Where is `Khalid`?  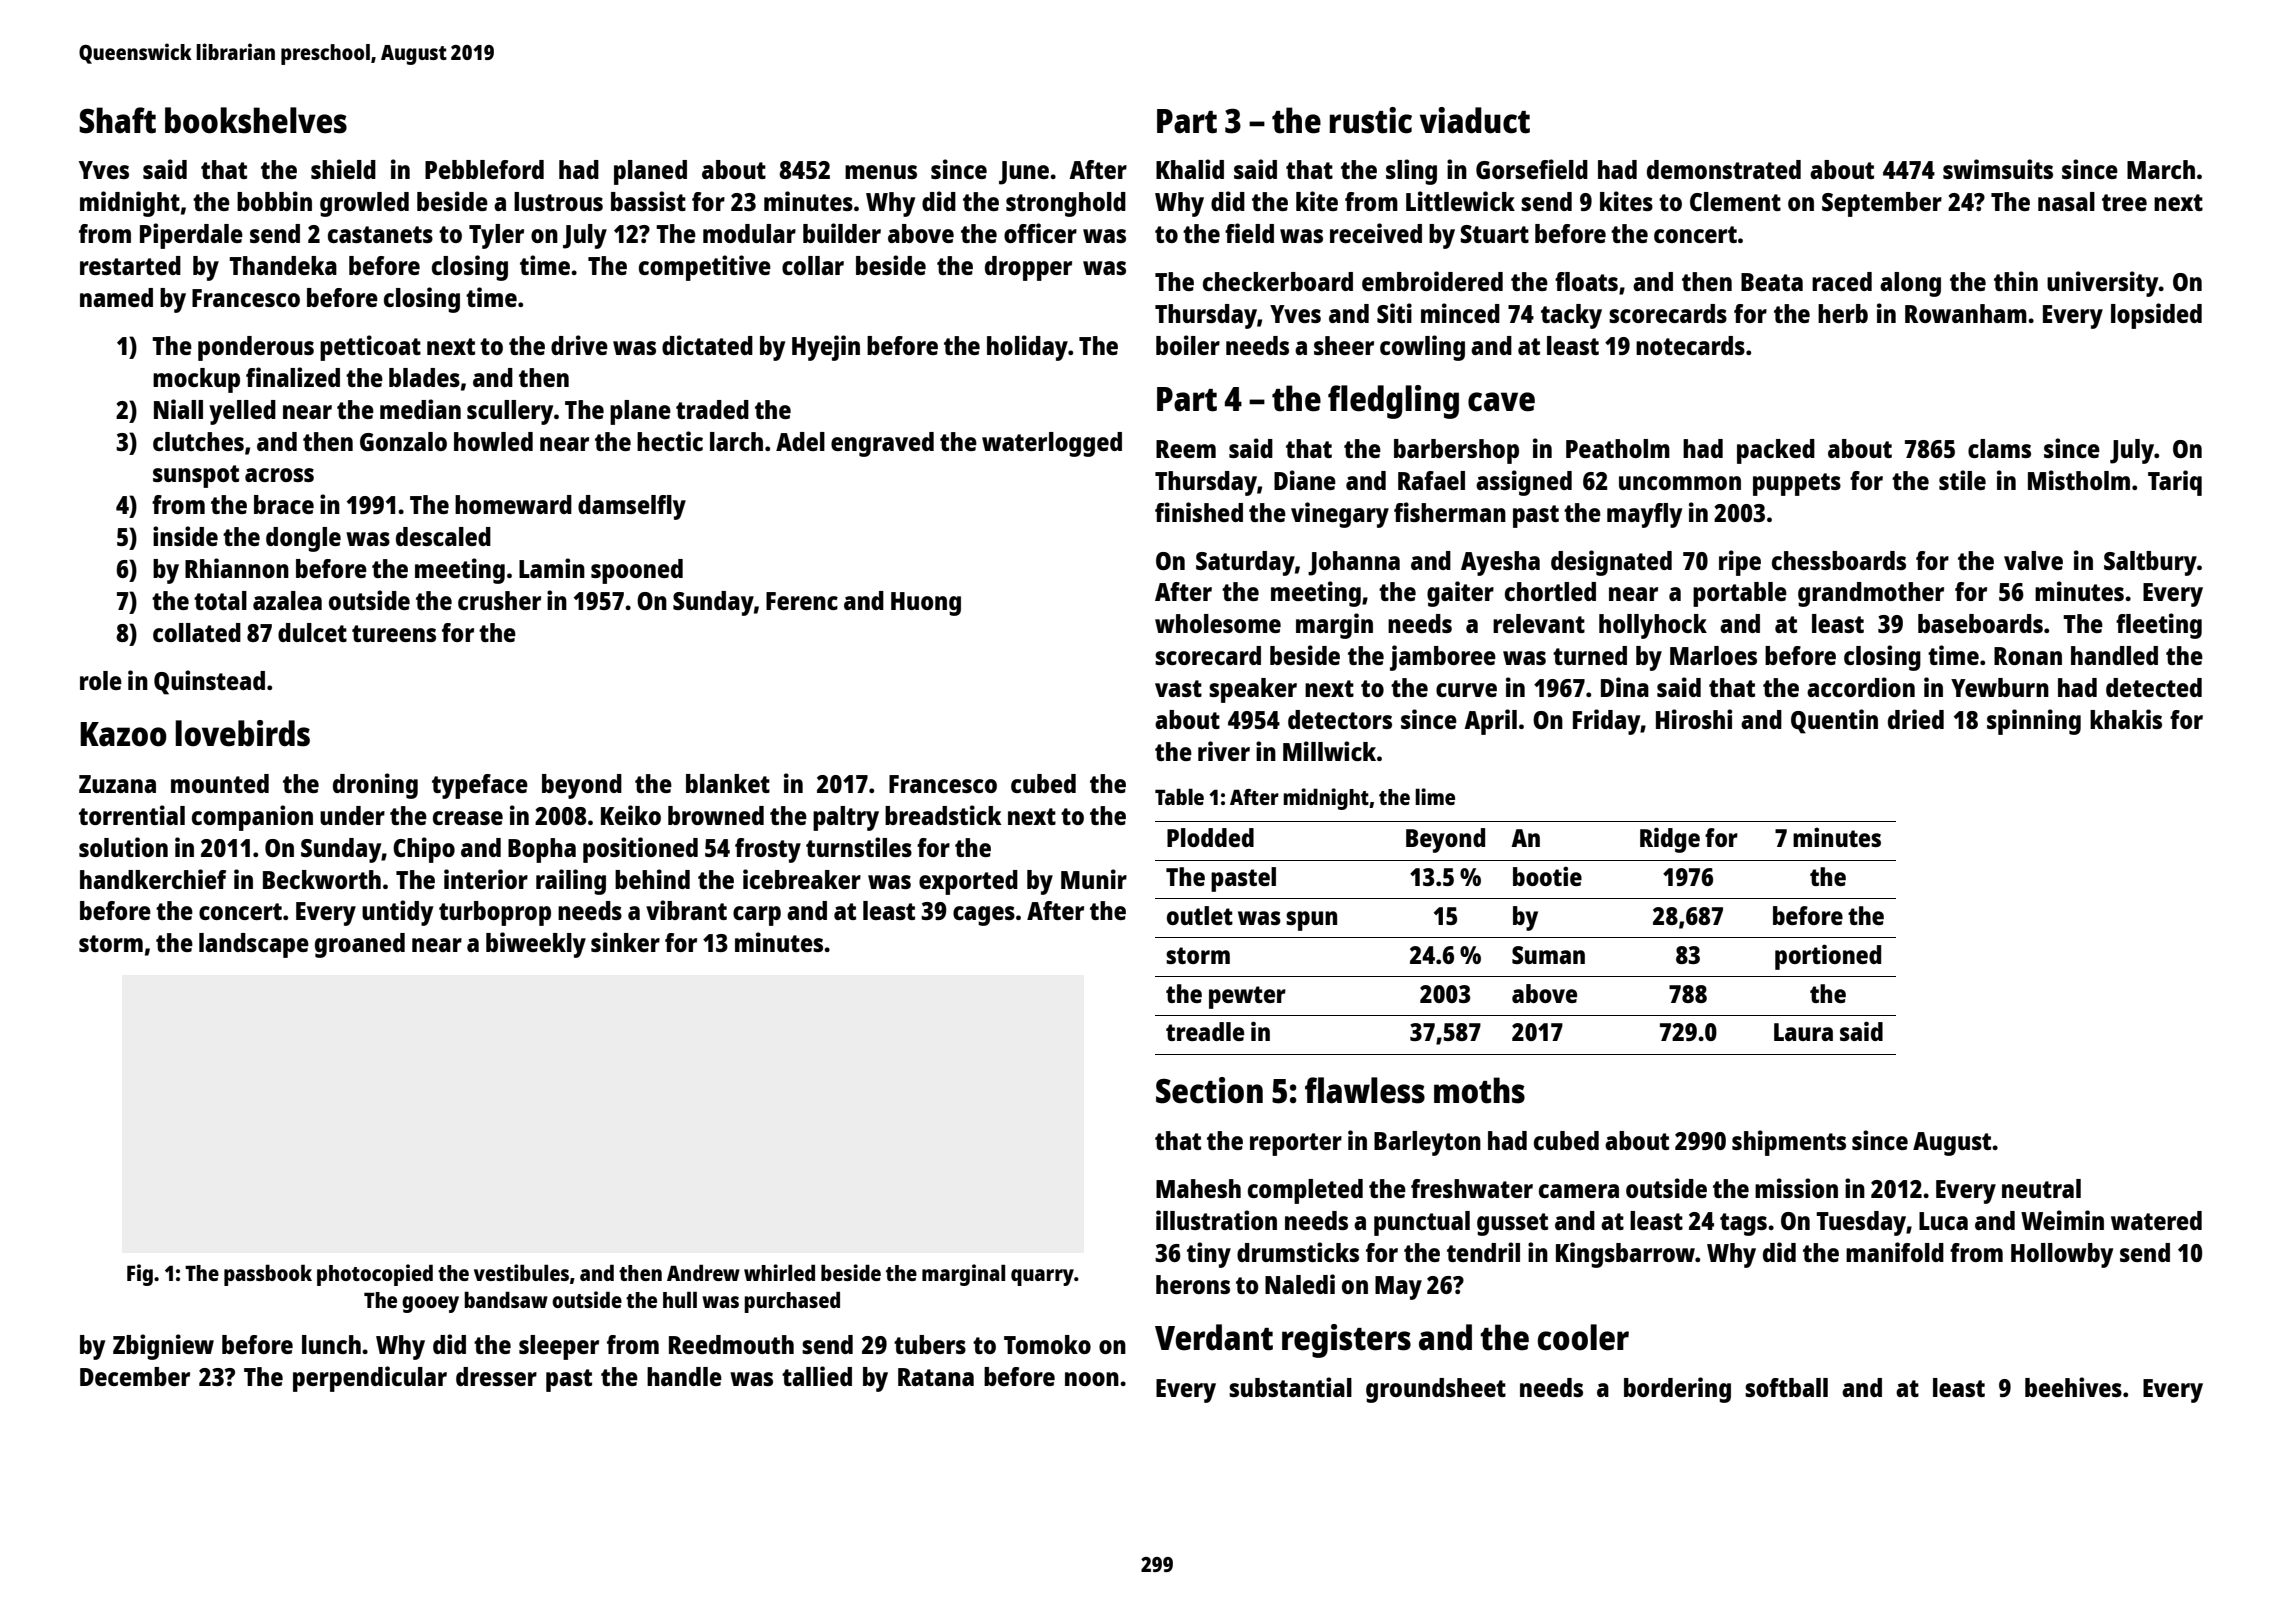 Khalid is located at coordinates (1190, 169).
